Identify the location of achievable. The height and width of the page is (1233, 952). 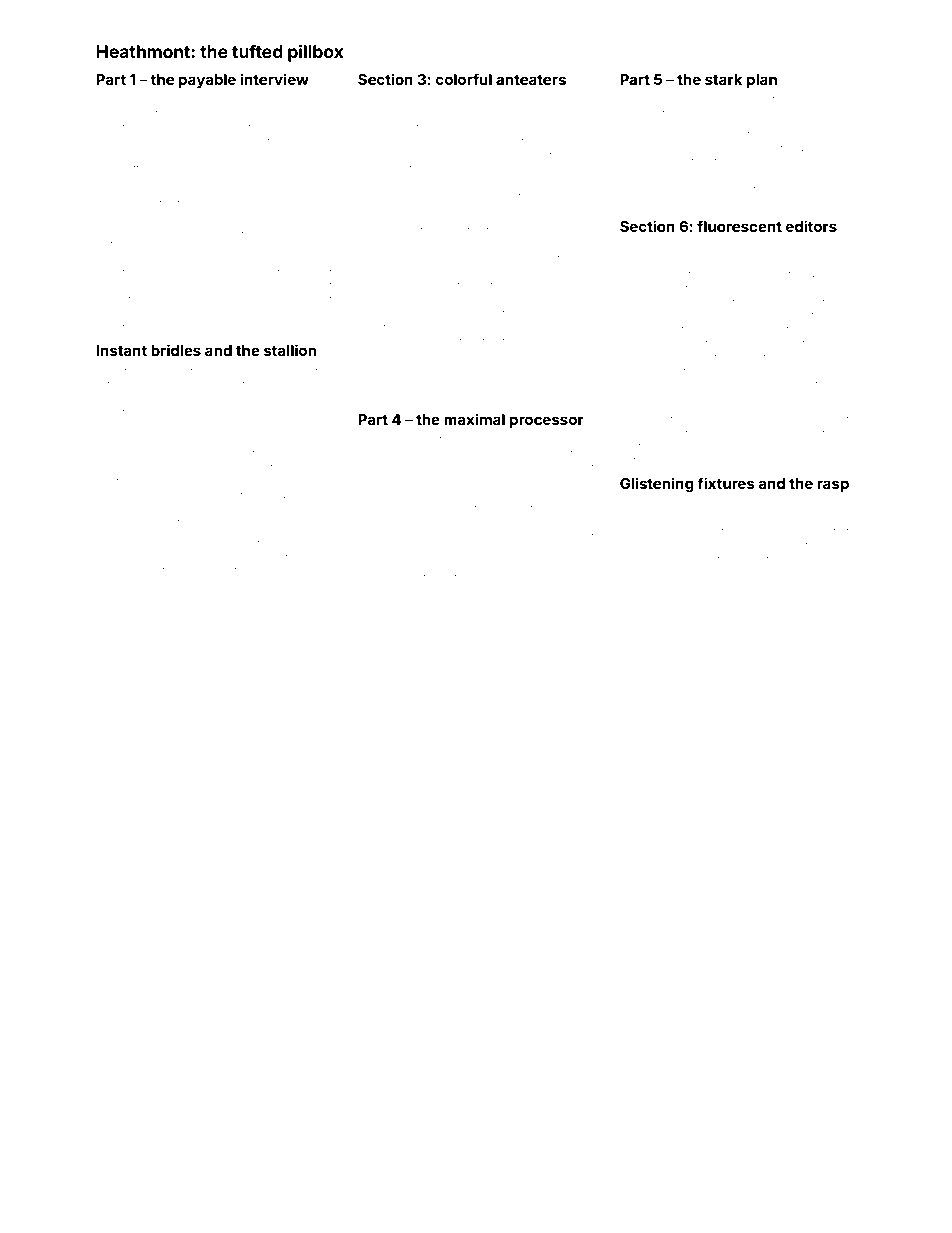
(123, 571).
